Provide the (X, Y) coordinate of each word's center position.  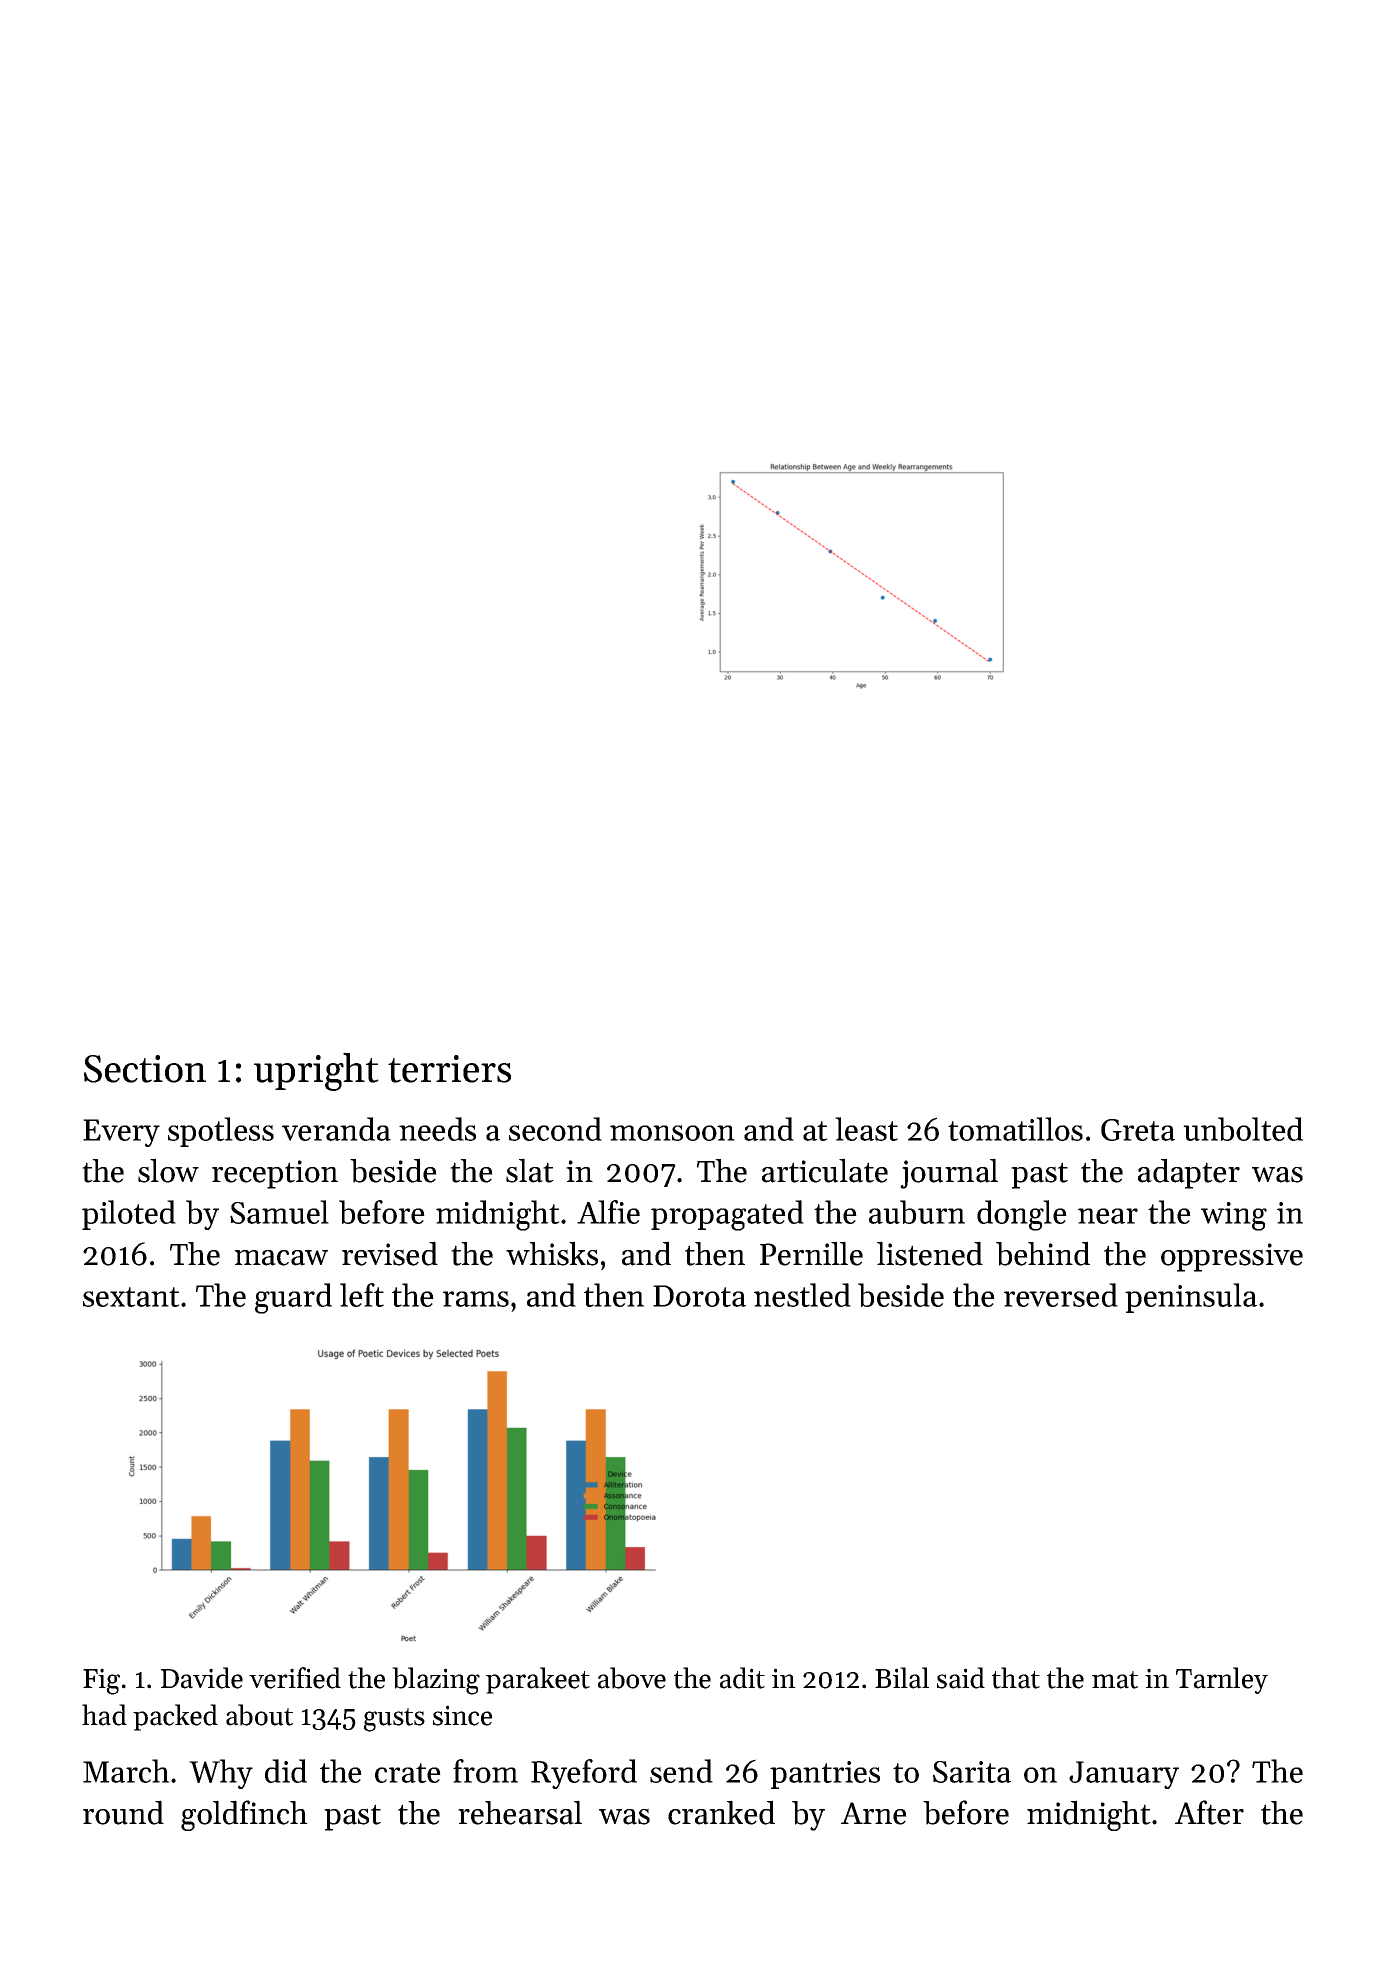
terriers (449, 1069)
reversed (1061, 1295)
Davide (202, 1678)
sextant (131, 1297)
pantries (825, 1775)
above (632, 1678)
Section (145, 1069)
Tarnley (1222, 1680)
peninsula (1191, 1298)
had (104, 1715)
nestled (802, 1295)
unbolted (1243, 1129)
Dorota (699, 1296)
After (1209, 1812)
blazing (436, 1681)
